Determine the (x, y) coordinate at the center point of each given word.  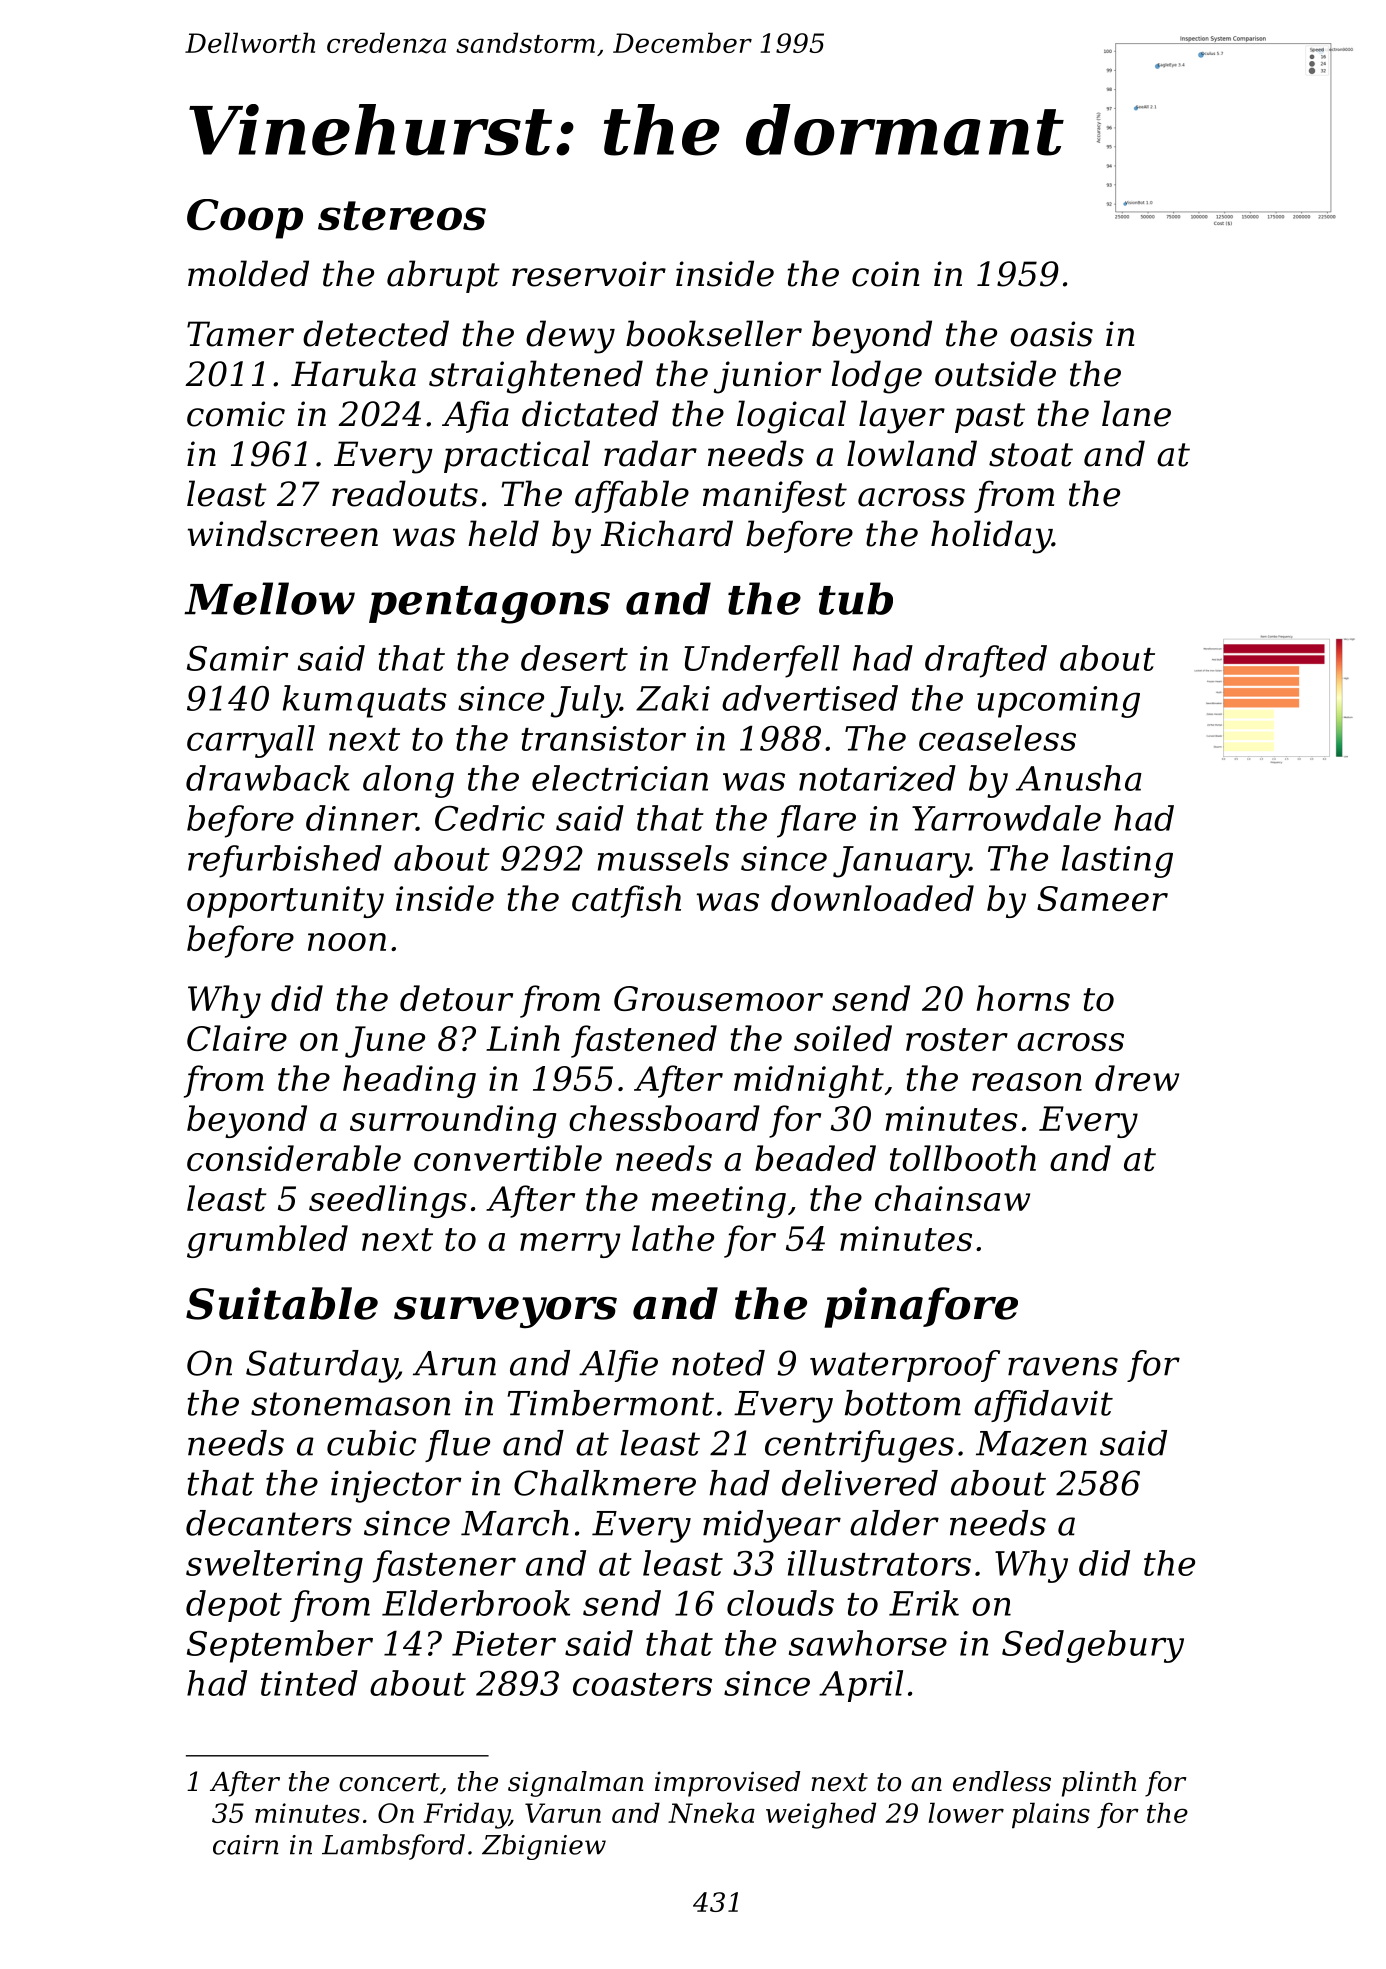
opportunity (285, 902)
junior (767, 377)
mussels (663, 858)
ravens (1063, 1366)
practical (517, 456)
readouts (405, 493)
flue (457, 1446)
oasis (1051, 334)
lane (1136, 413)
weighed (821, 1815)
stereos (402, 216)
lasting (1117, 861)
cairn (246, 1845)
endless (1002, 1781)
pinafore (921, 1307)
